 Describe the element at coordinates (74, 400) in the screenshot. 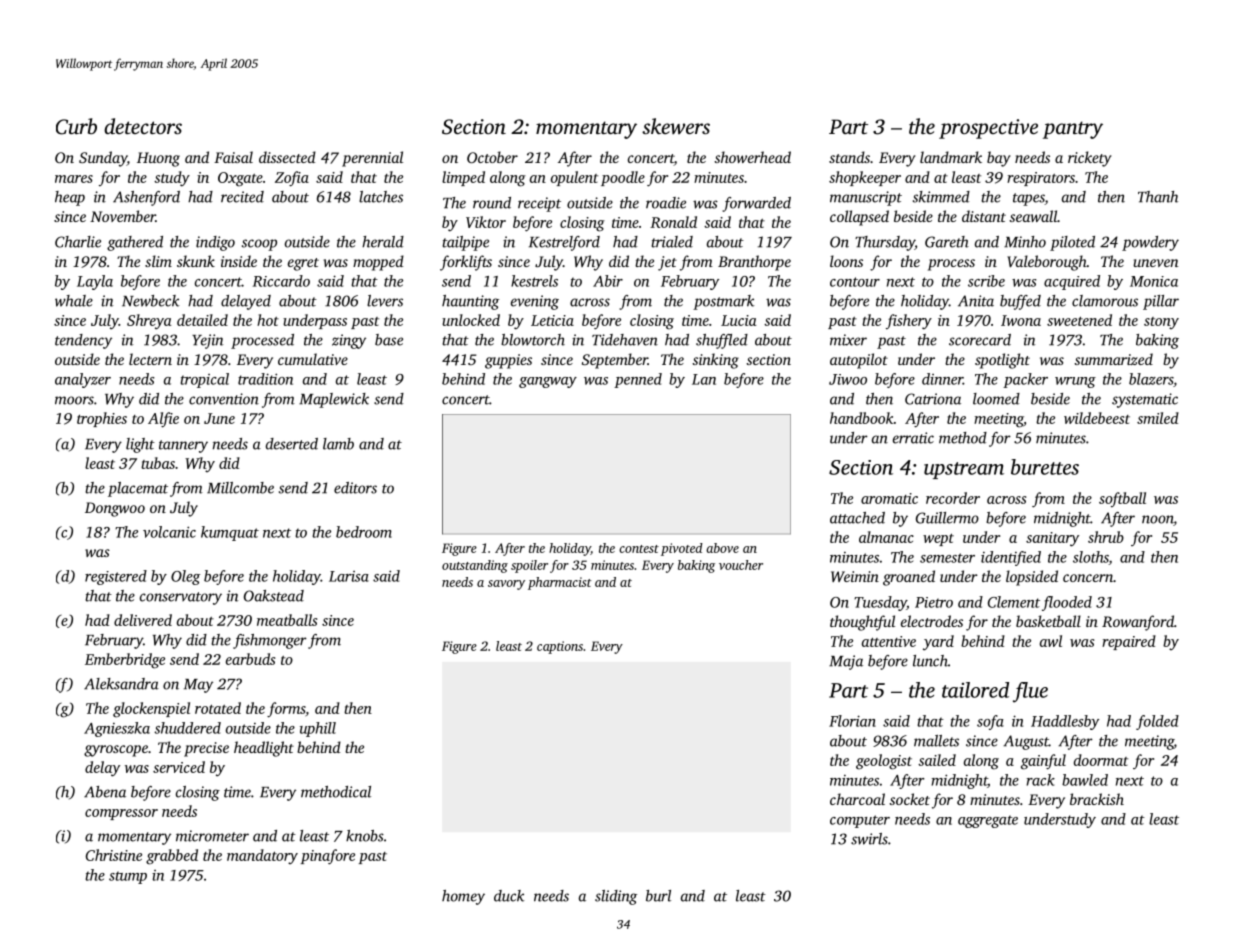

I see `moors` at that location.
